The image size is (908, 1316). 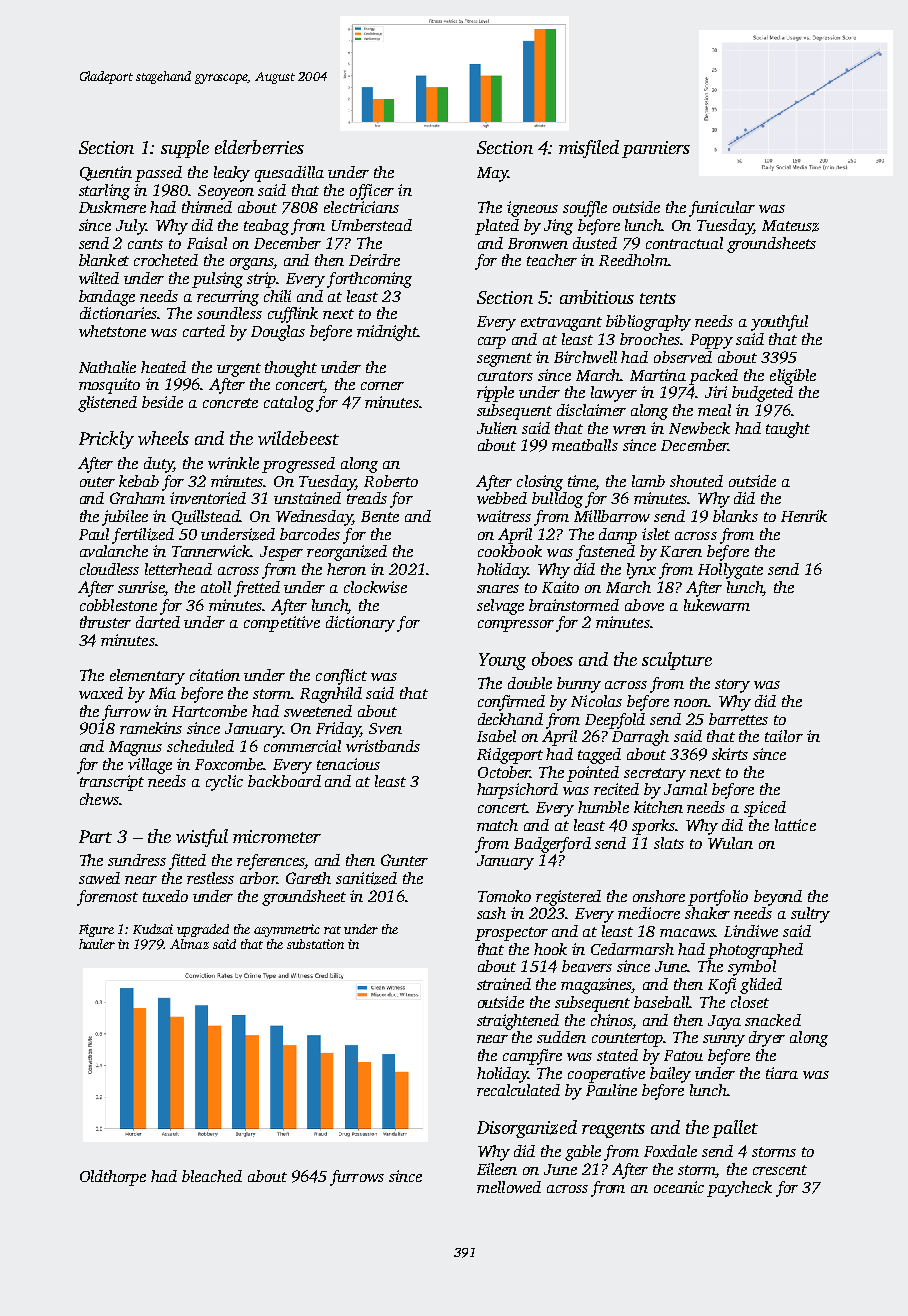 I want to click on panniers, so click(x=656, y=149).
